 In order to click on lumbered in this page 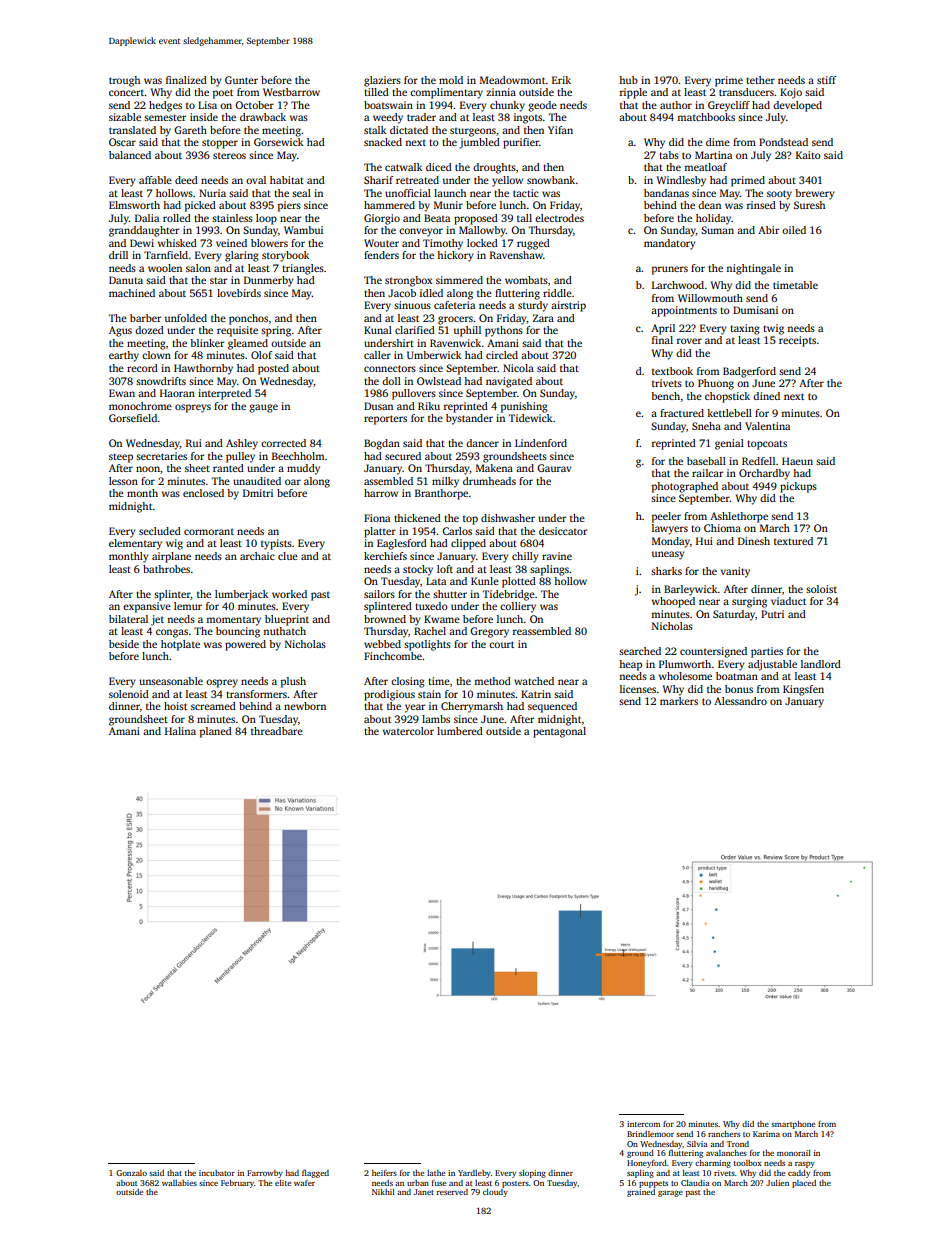, I will do `click(460, 731)`.
